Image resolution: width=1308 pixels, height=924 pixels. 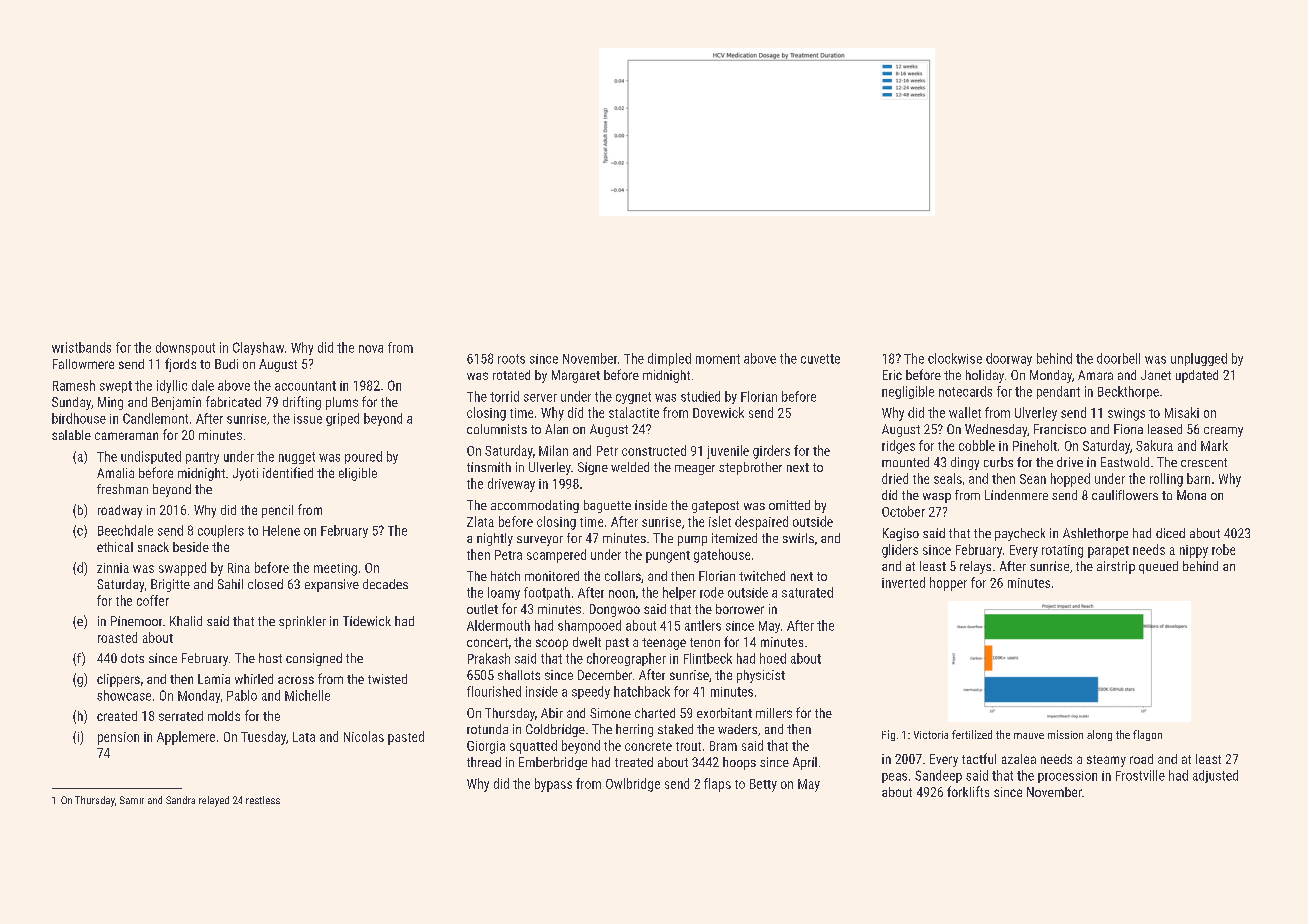 I want to click on queued, so click(x=1158, y=567).
